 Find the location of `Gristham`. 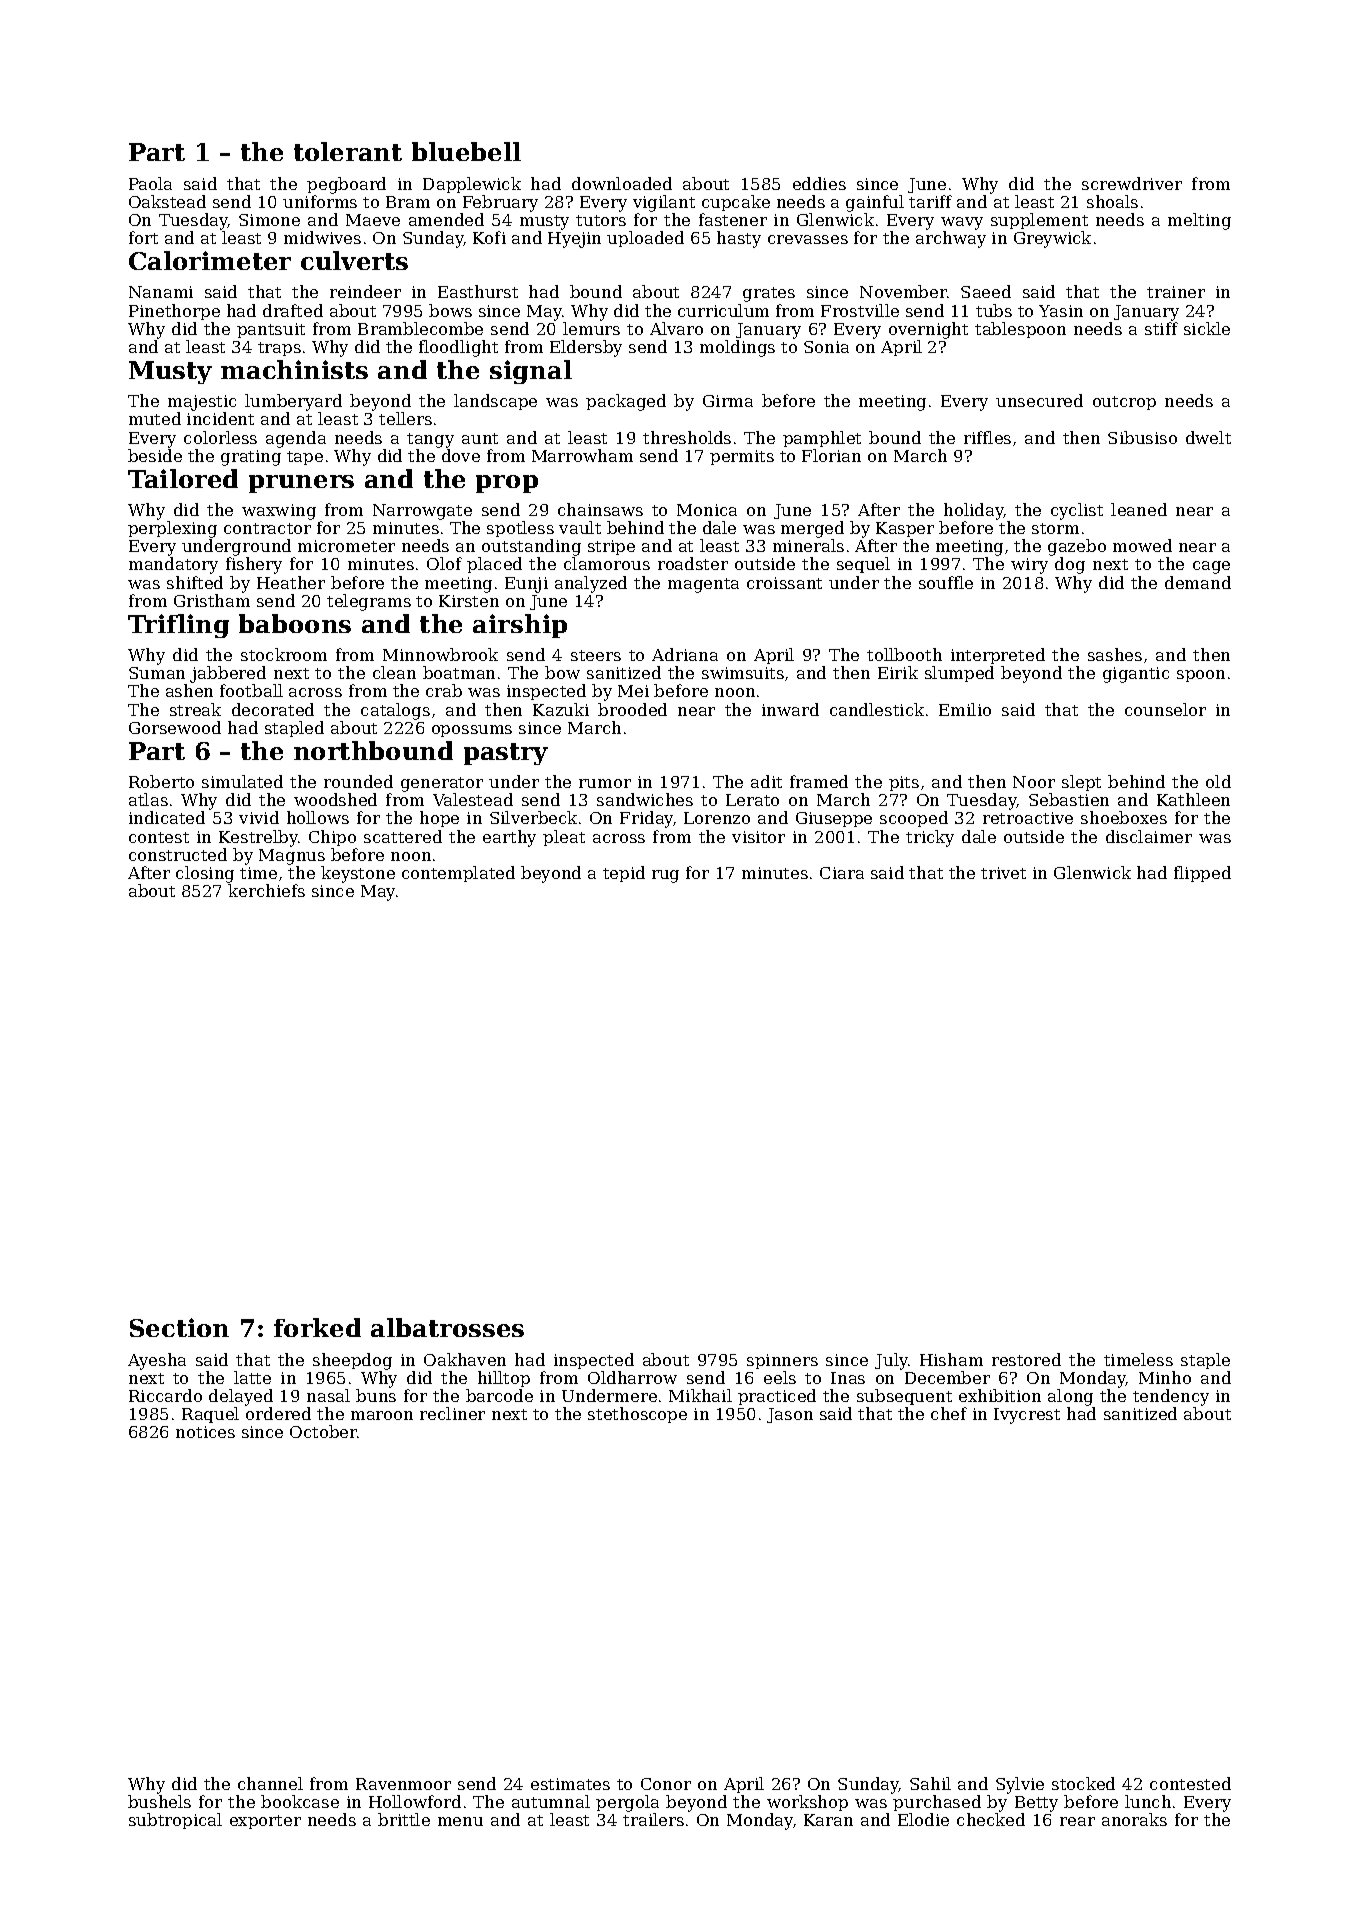

Gristham is located at coordinates (212, 600).
